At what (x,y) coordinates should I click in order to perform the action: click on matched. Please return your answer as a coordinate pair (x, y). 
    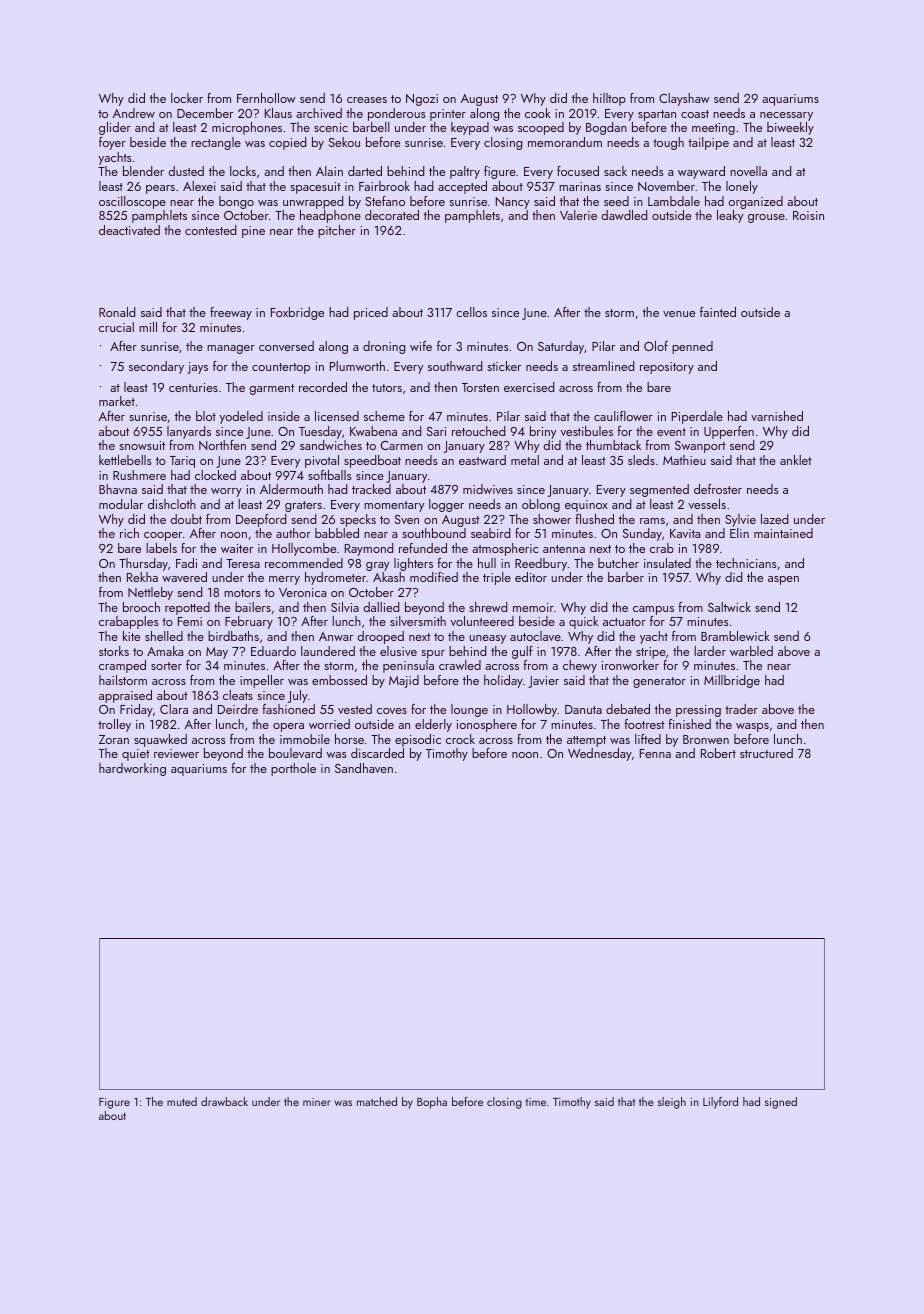
    Looking at the image, I should click on (377, 1101).
